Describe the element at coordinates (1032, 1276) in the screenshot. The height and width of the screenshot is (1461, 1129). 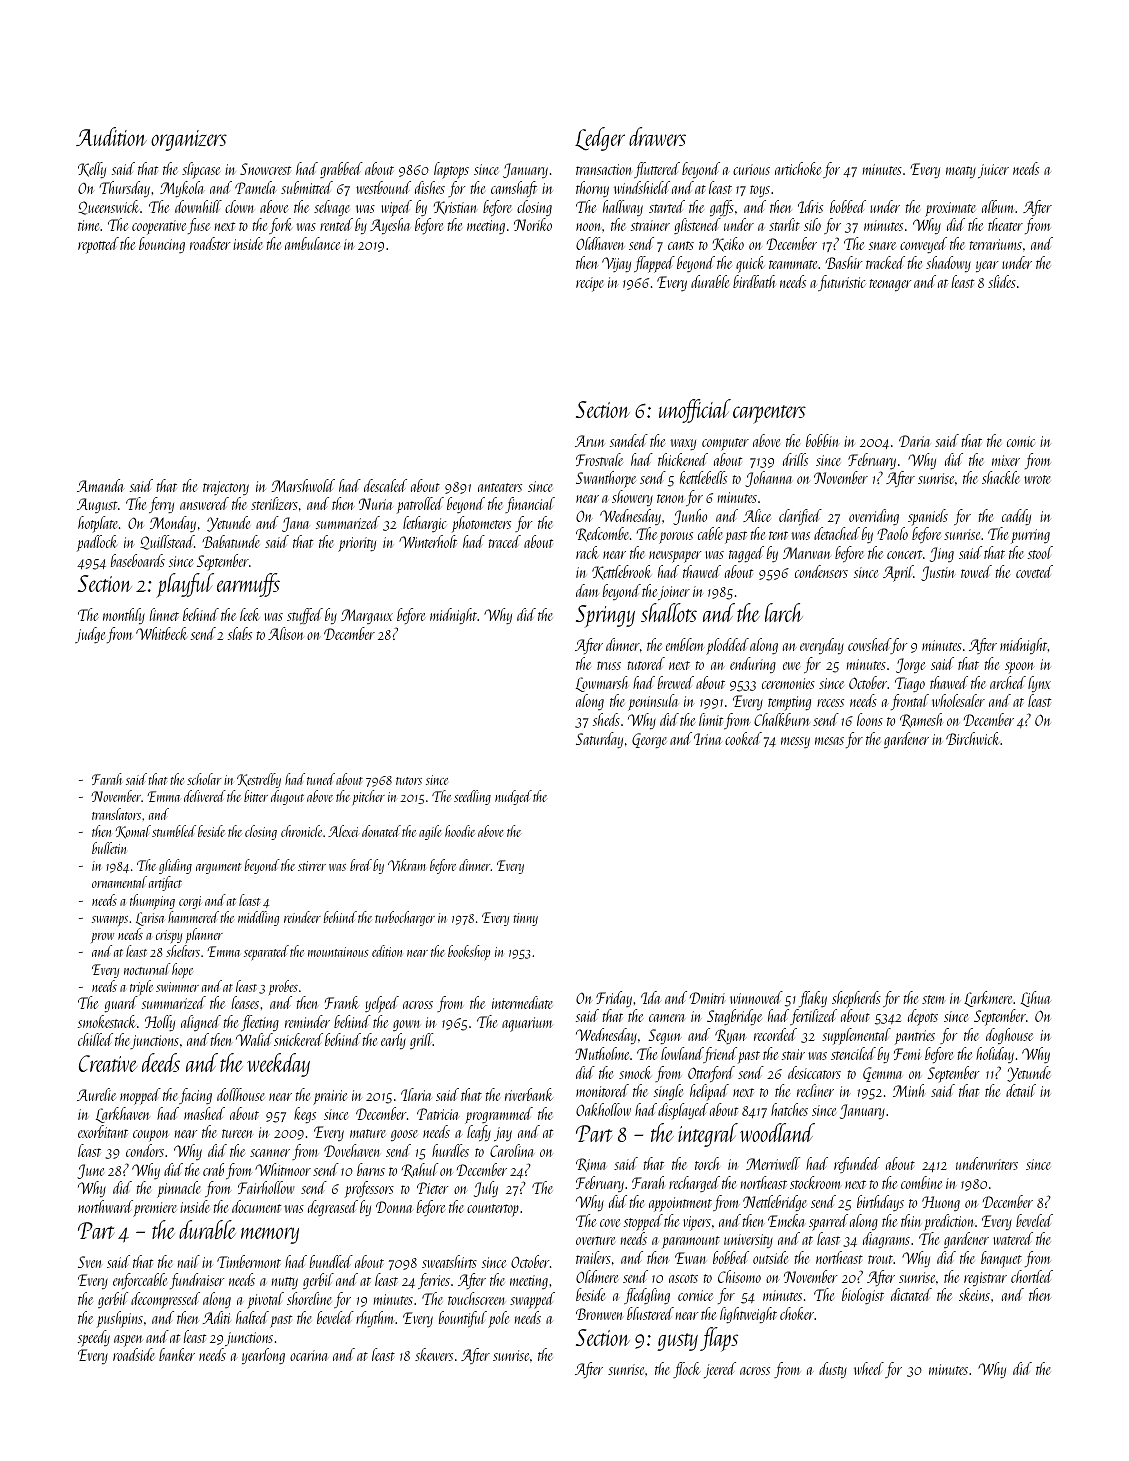
I see `chortled` at that location.
